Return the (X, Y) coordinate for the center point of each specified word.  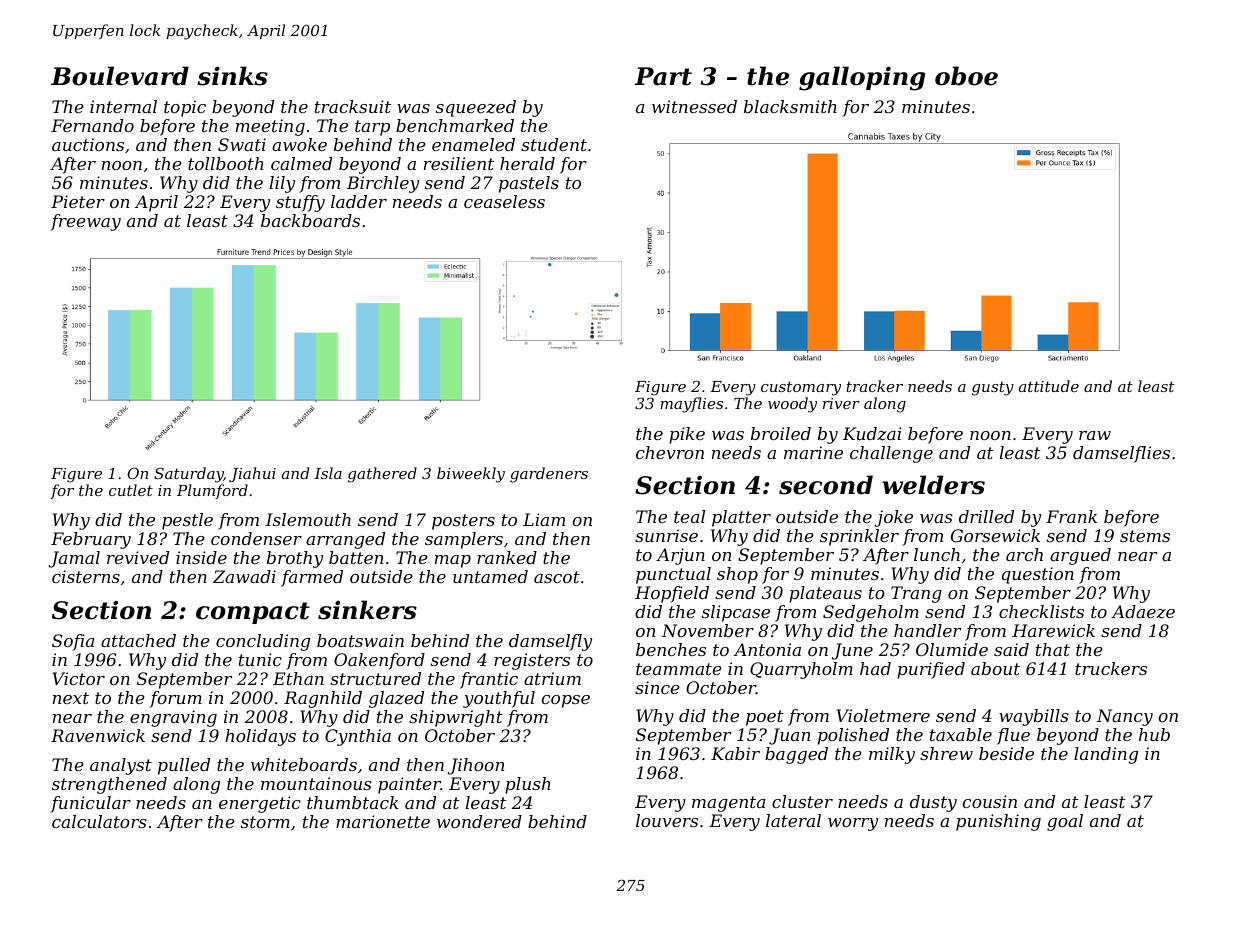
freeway (85, 222)
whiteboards (304, 764)
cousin (990, 801)
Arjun (680, 556)
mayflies (691, 405)
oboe (966, 76)
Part (663, 76)
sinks (232, 76)
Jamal (74, 559)
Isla (328, 473)
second (826, 485)
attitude (1049, 386)
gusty (993, 388)
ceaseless (504, 201)
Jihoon (475, 766)
